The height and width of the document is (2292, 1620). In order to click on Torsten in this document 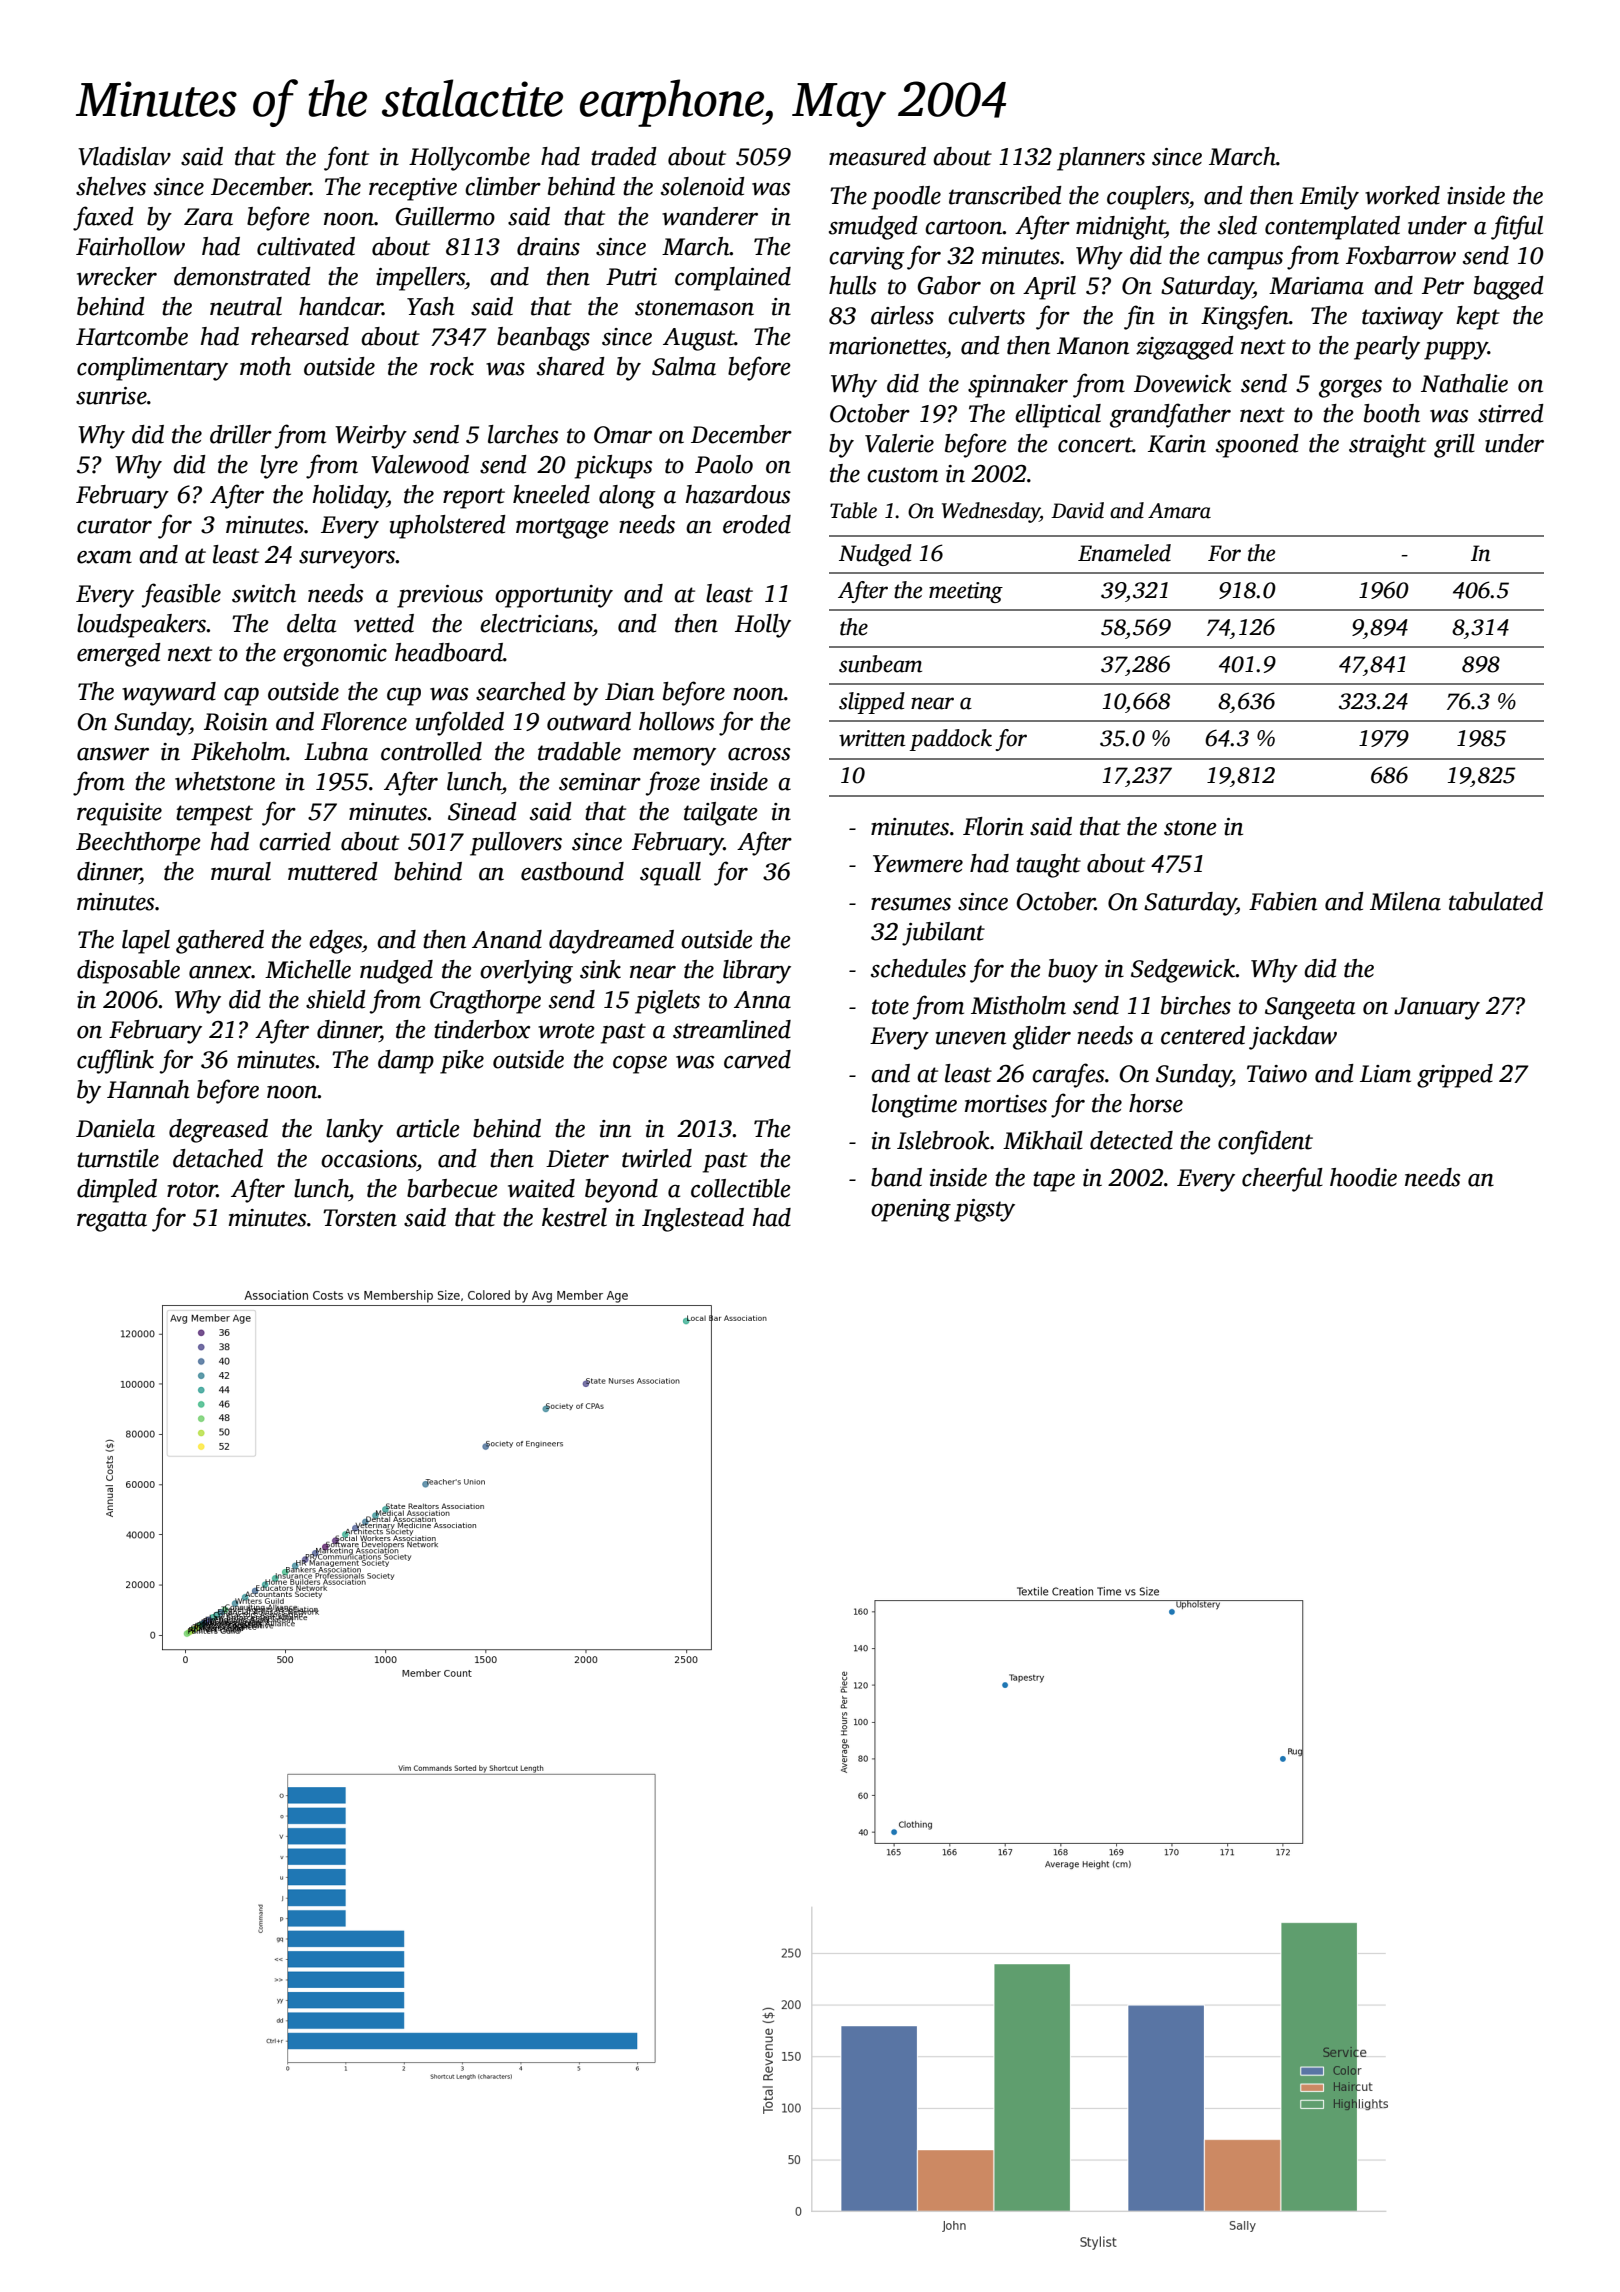, I will do `click(360, 1218)`.
